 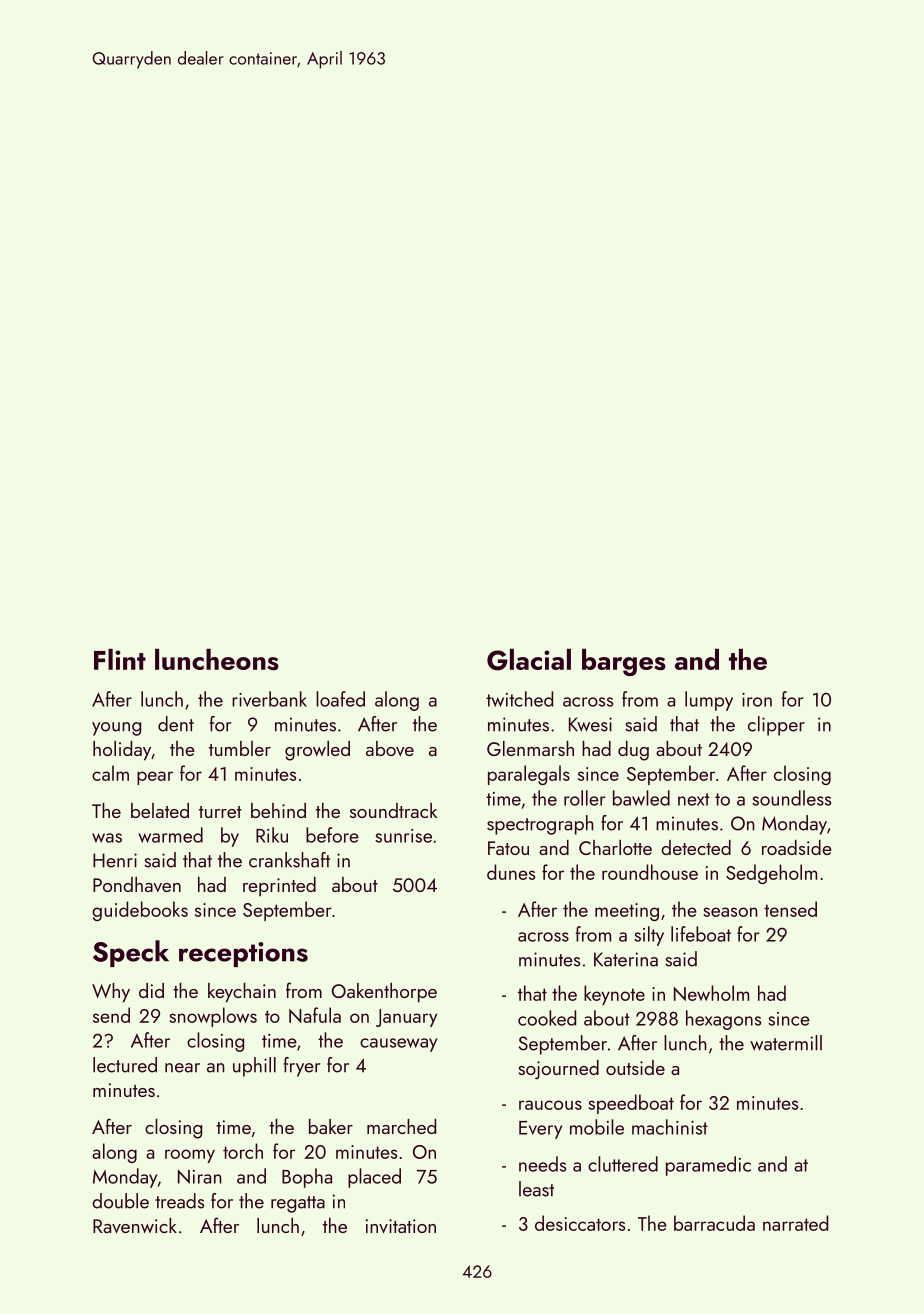 What do you see at coordinates (135, 1225) in the screenshot?
I see `Ravenwick` at bounding box center [135, 1225].
